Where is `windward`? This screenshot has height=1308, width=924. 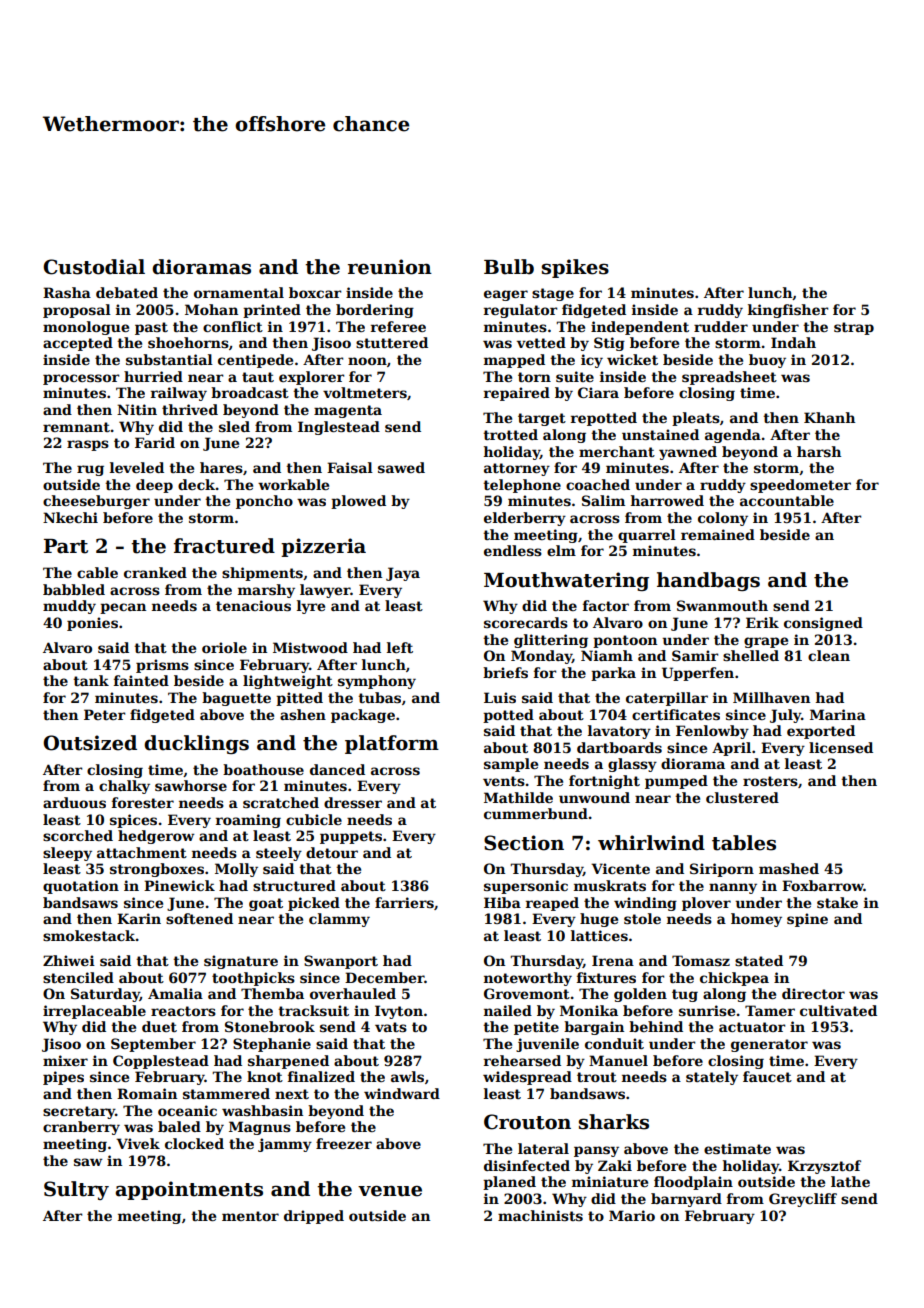
windward is located at coordinates (402, 1093).
